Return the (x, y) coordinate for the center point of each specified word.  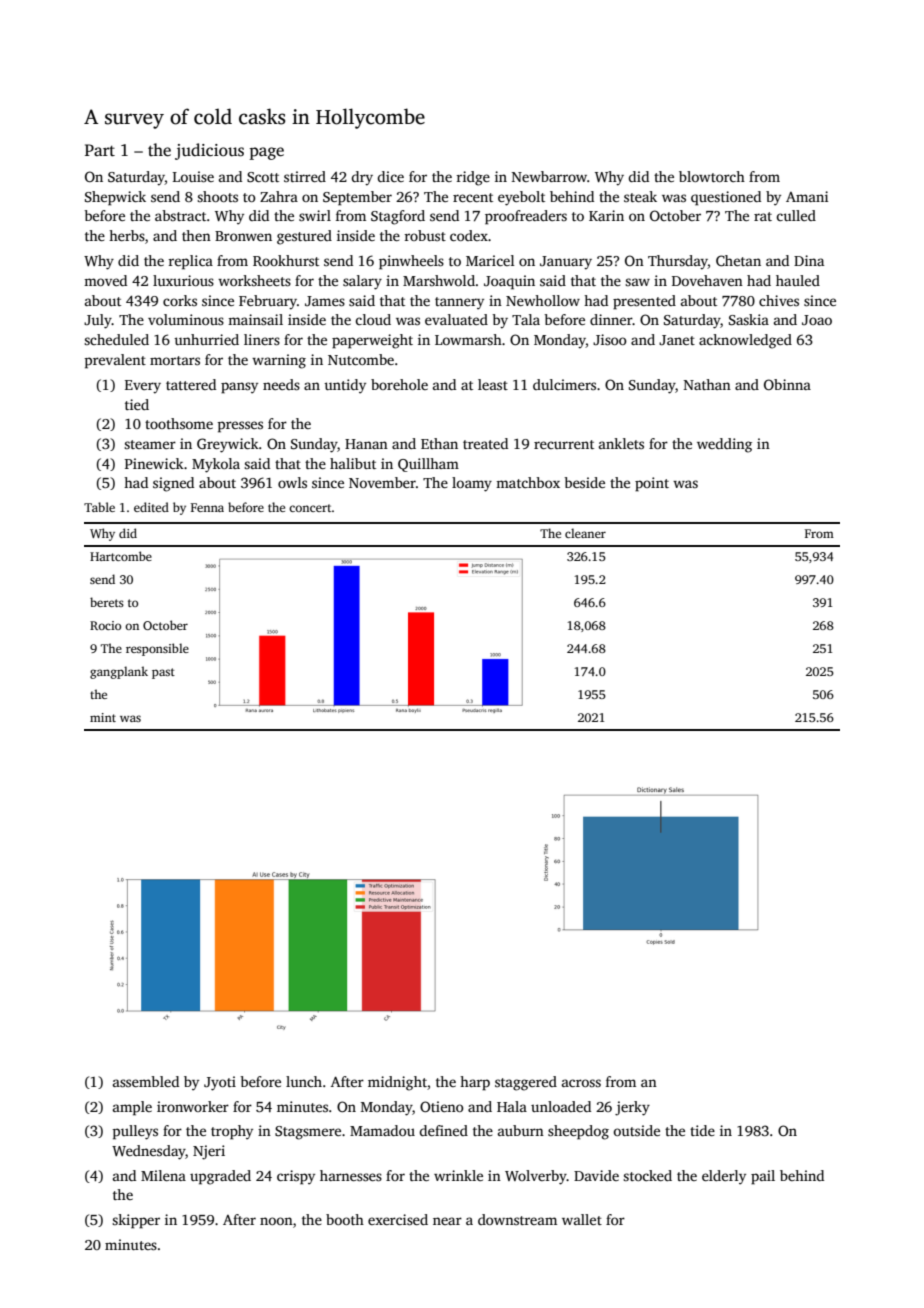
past (163, 673)
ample (132, 1108)
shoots (217, 196)
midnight (397, 1083)
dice (390, 176)
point (652, 484)
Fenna (207, 507)
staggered (526, 1083)
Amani (807, 196)
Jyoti (220, 1083)
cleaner (585, 533)
